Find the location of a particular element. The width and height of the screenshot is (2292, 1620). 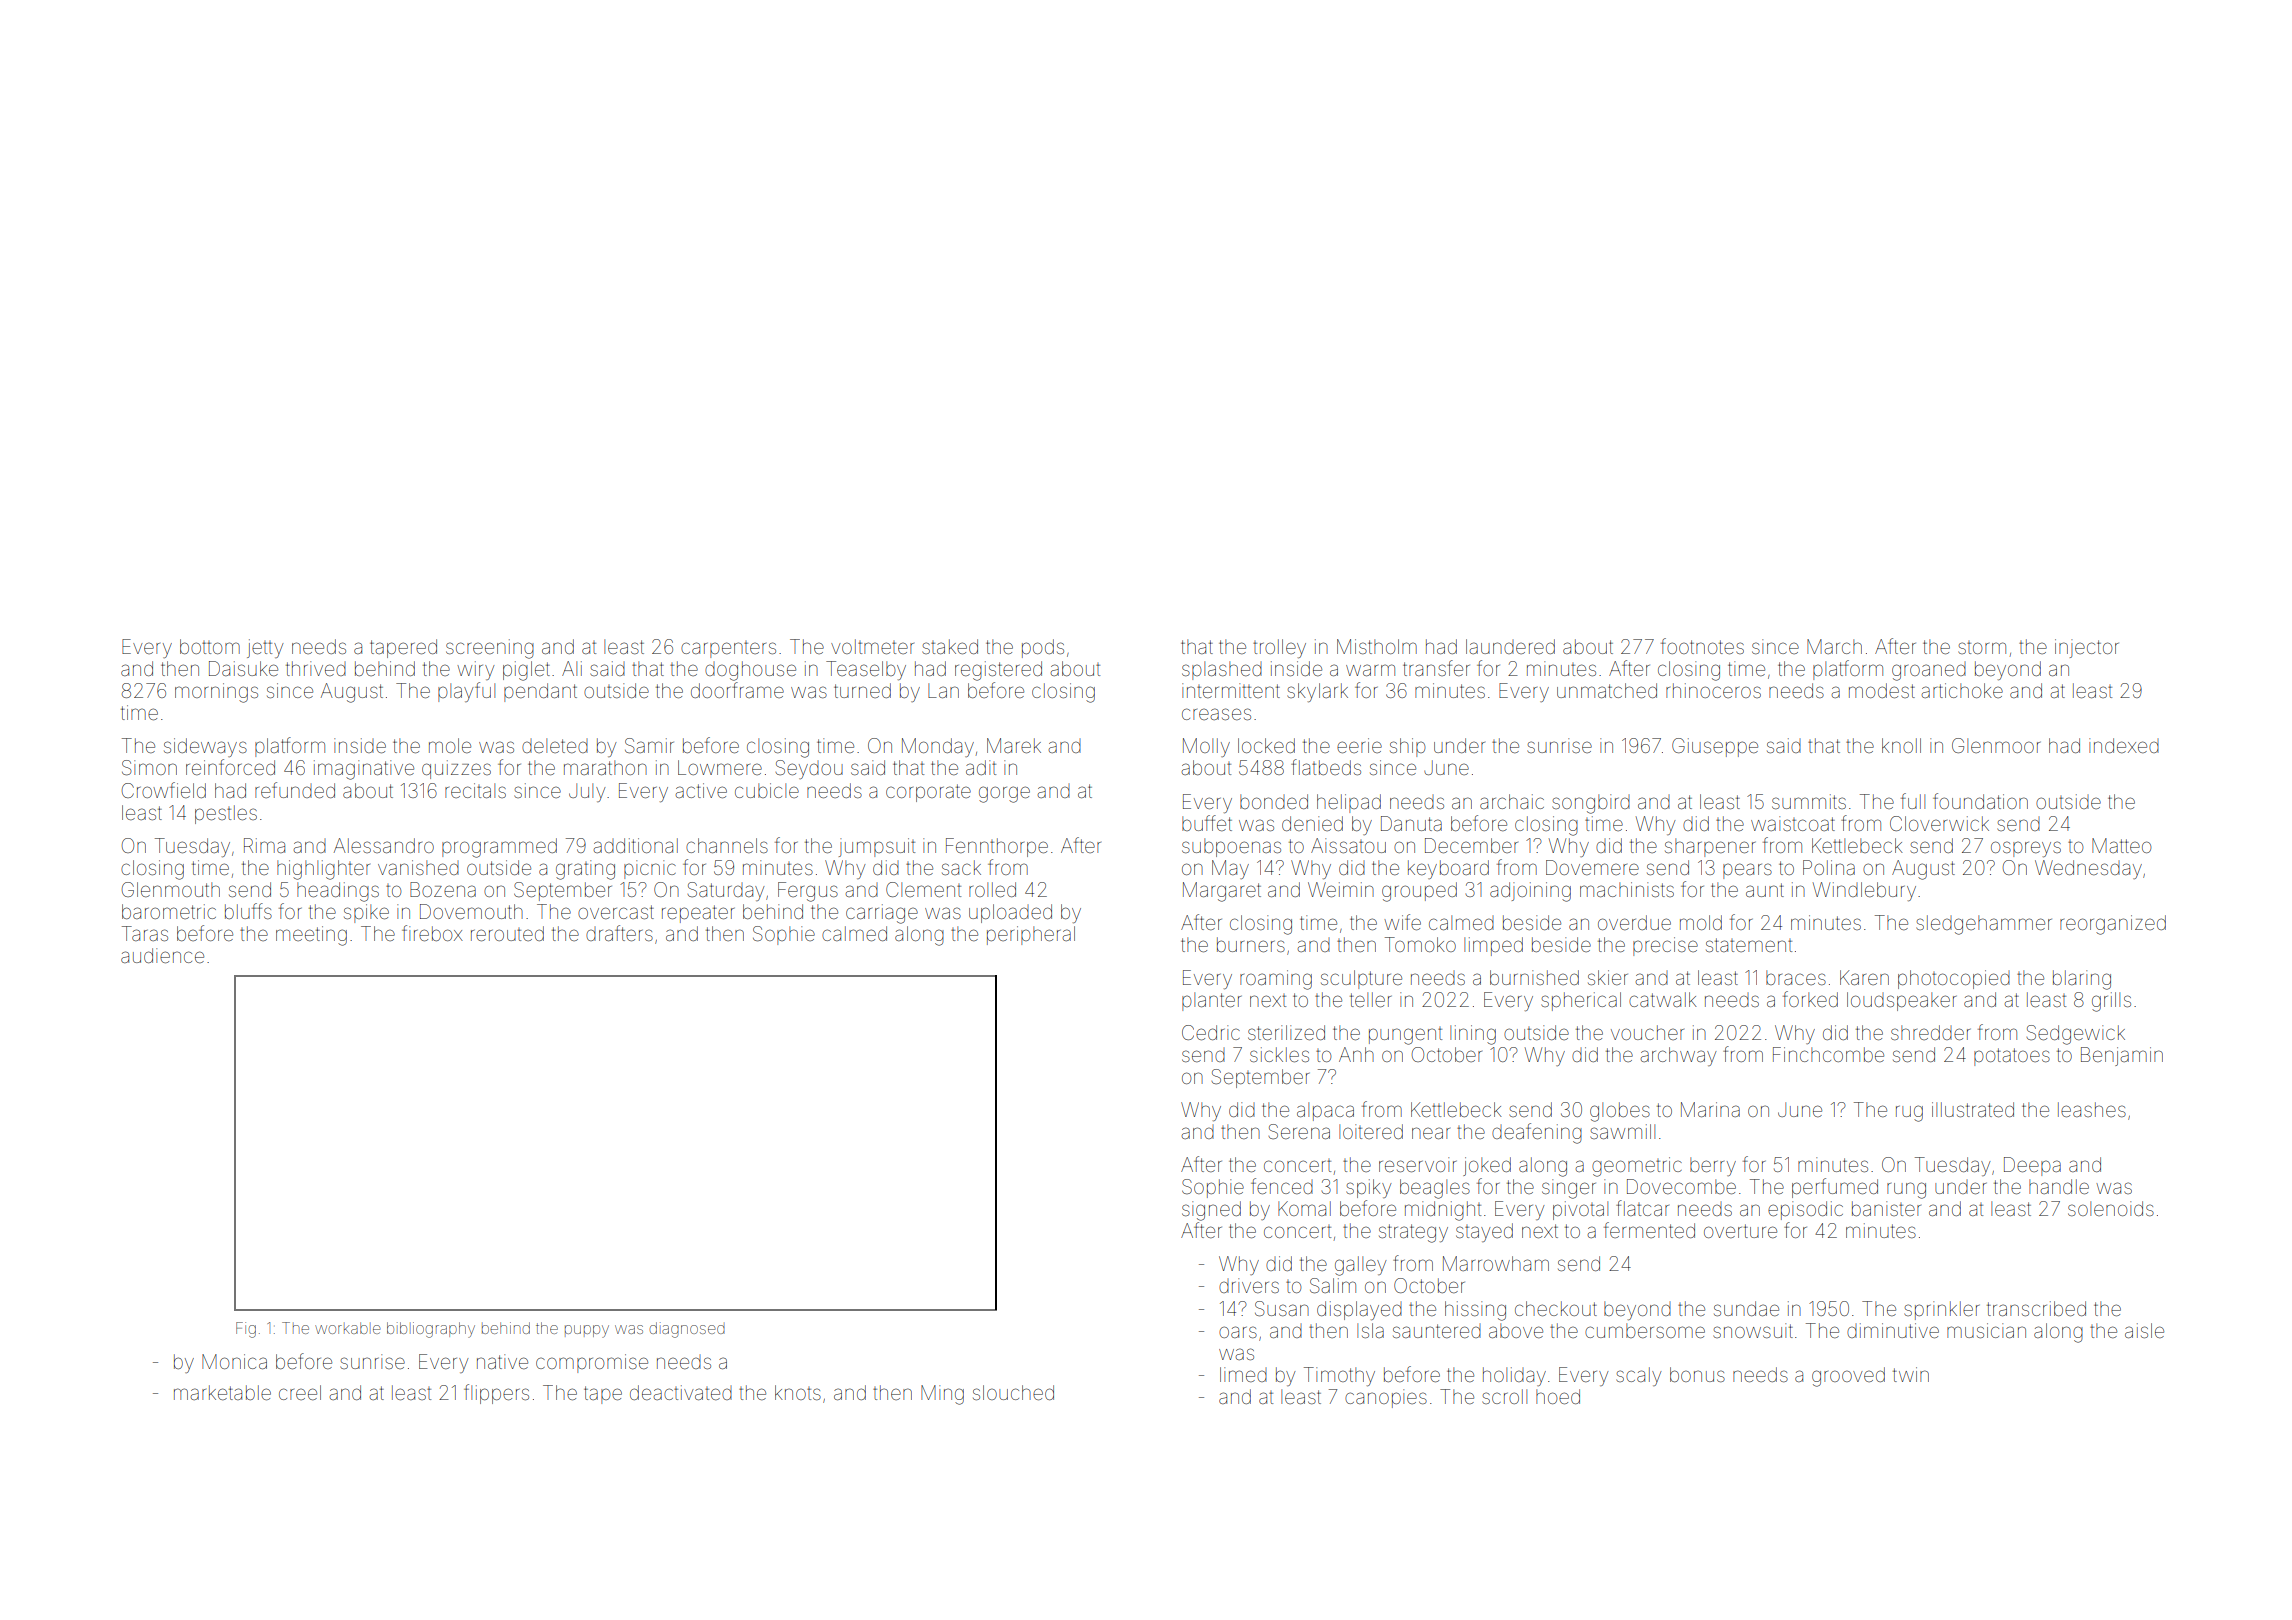

skier is located at coordinates (1608, 977).
